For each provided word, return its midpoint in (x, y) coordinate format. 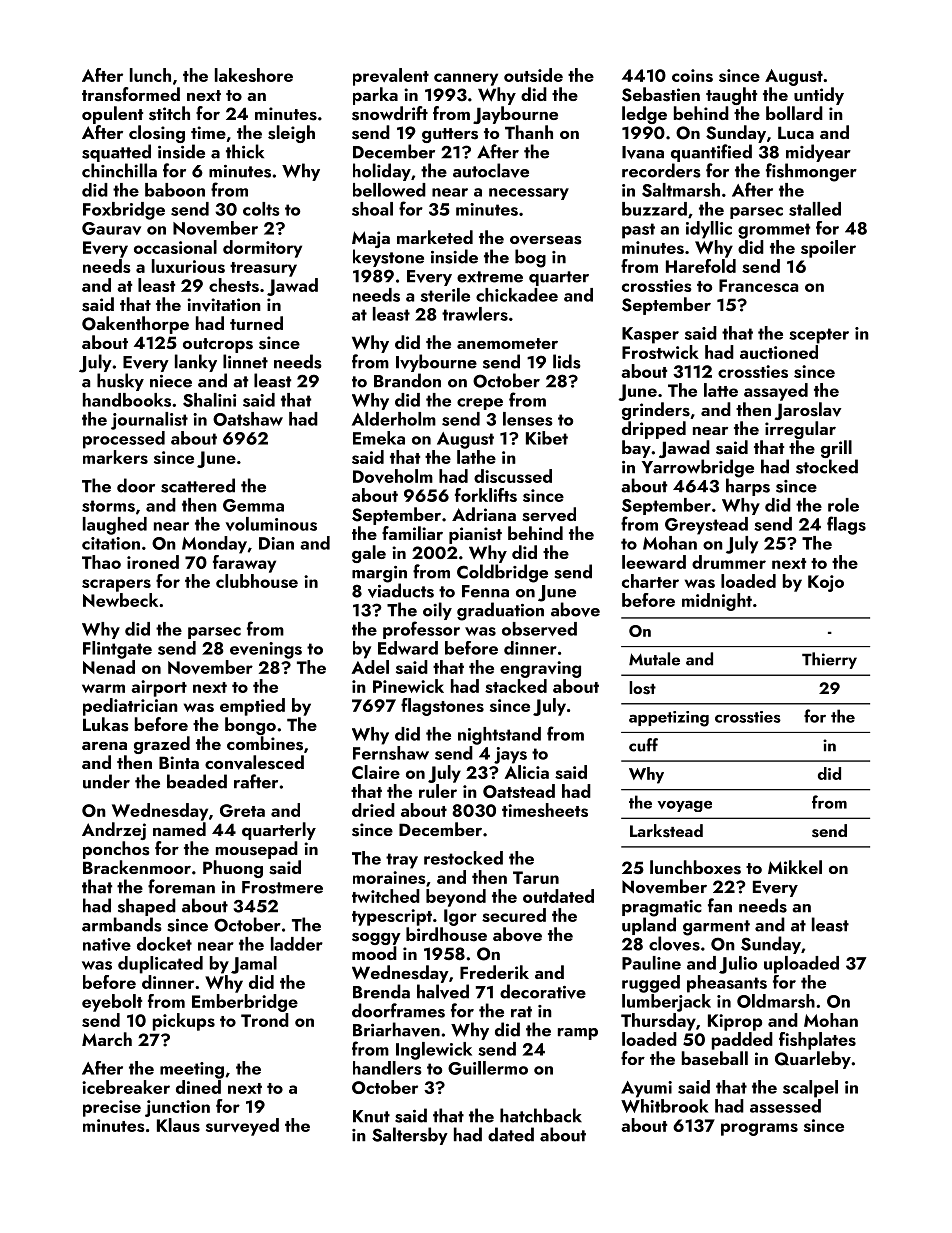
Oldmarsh (776, 1001)
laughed (115, 526)
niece (171, 381)
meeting (192, 1070)
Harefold (701, 266)
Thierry (829, 660)
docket (164, 944)
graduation (500, 611)
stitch (169, 113)
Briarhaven (396, 1029)
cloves (674, 943)
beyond (456, 898)
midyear (818, 153)
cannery (466, 79)
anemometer (507, 343)
